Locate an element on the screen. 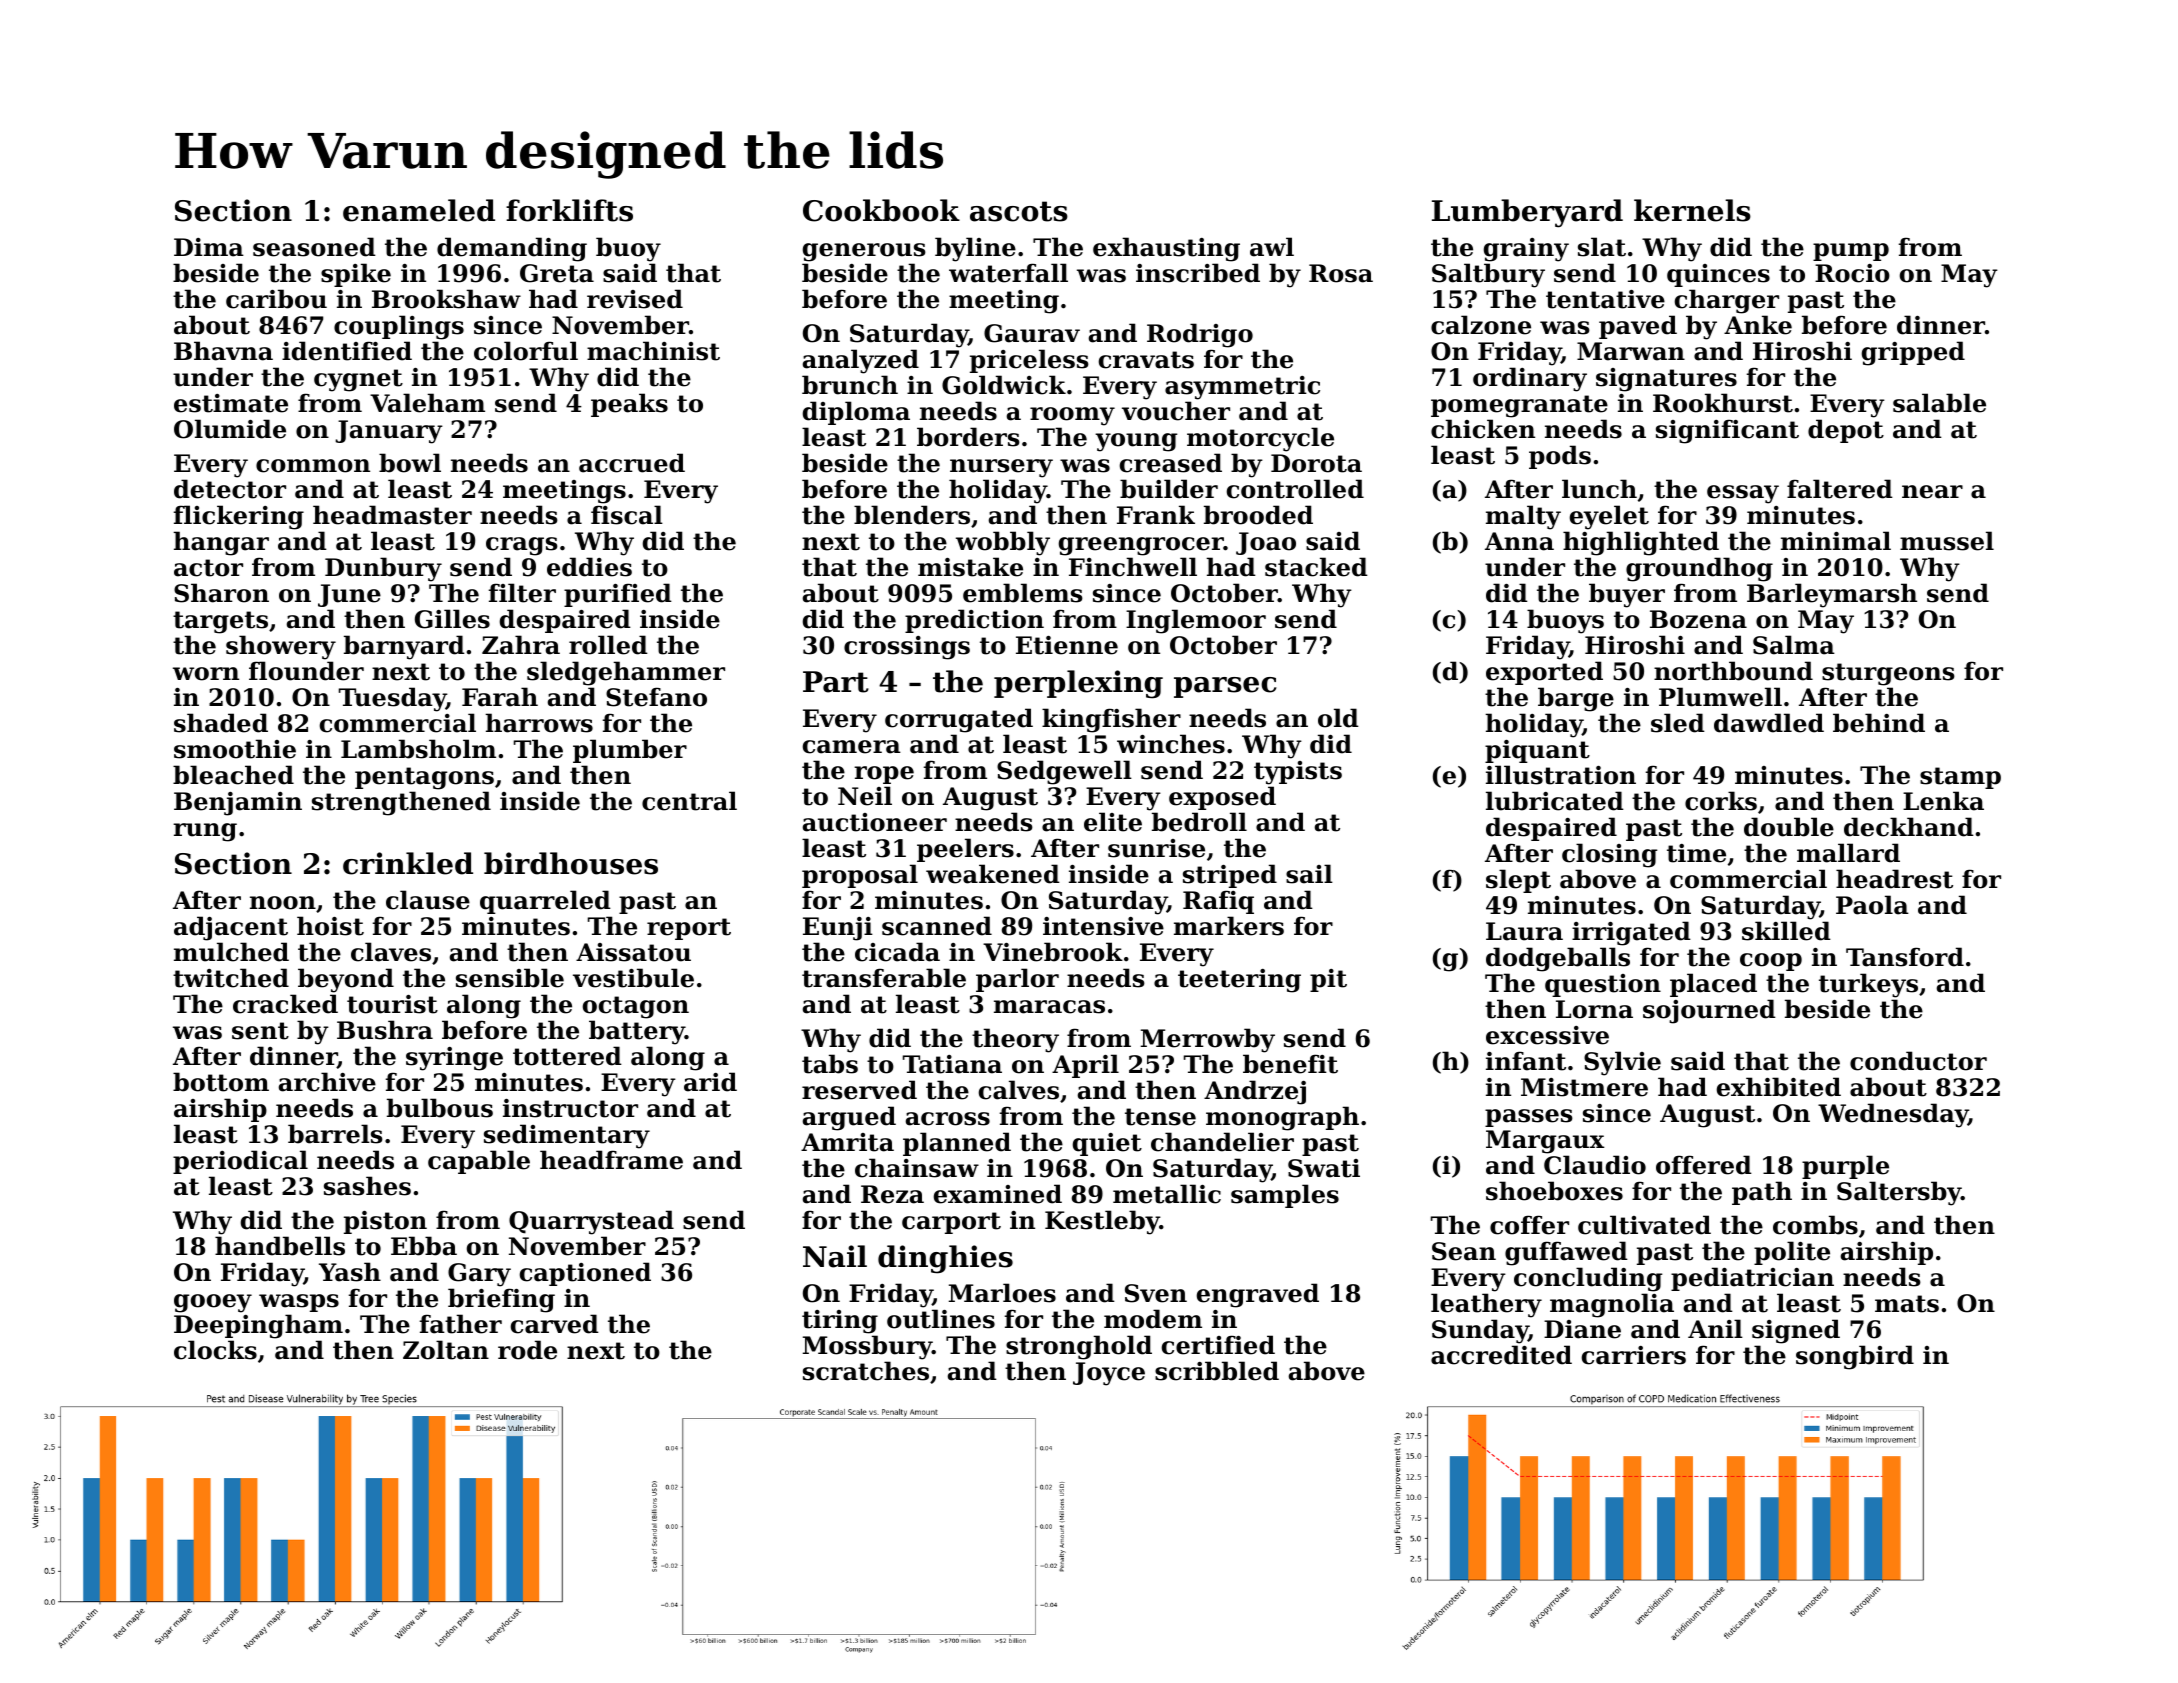 This screenshot has height=1683, width=2178. depot is located at coordinates (1846, 431).
